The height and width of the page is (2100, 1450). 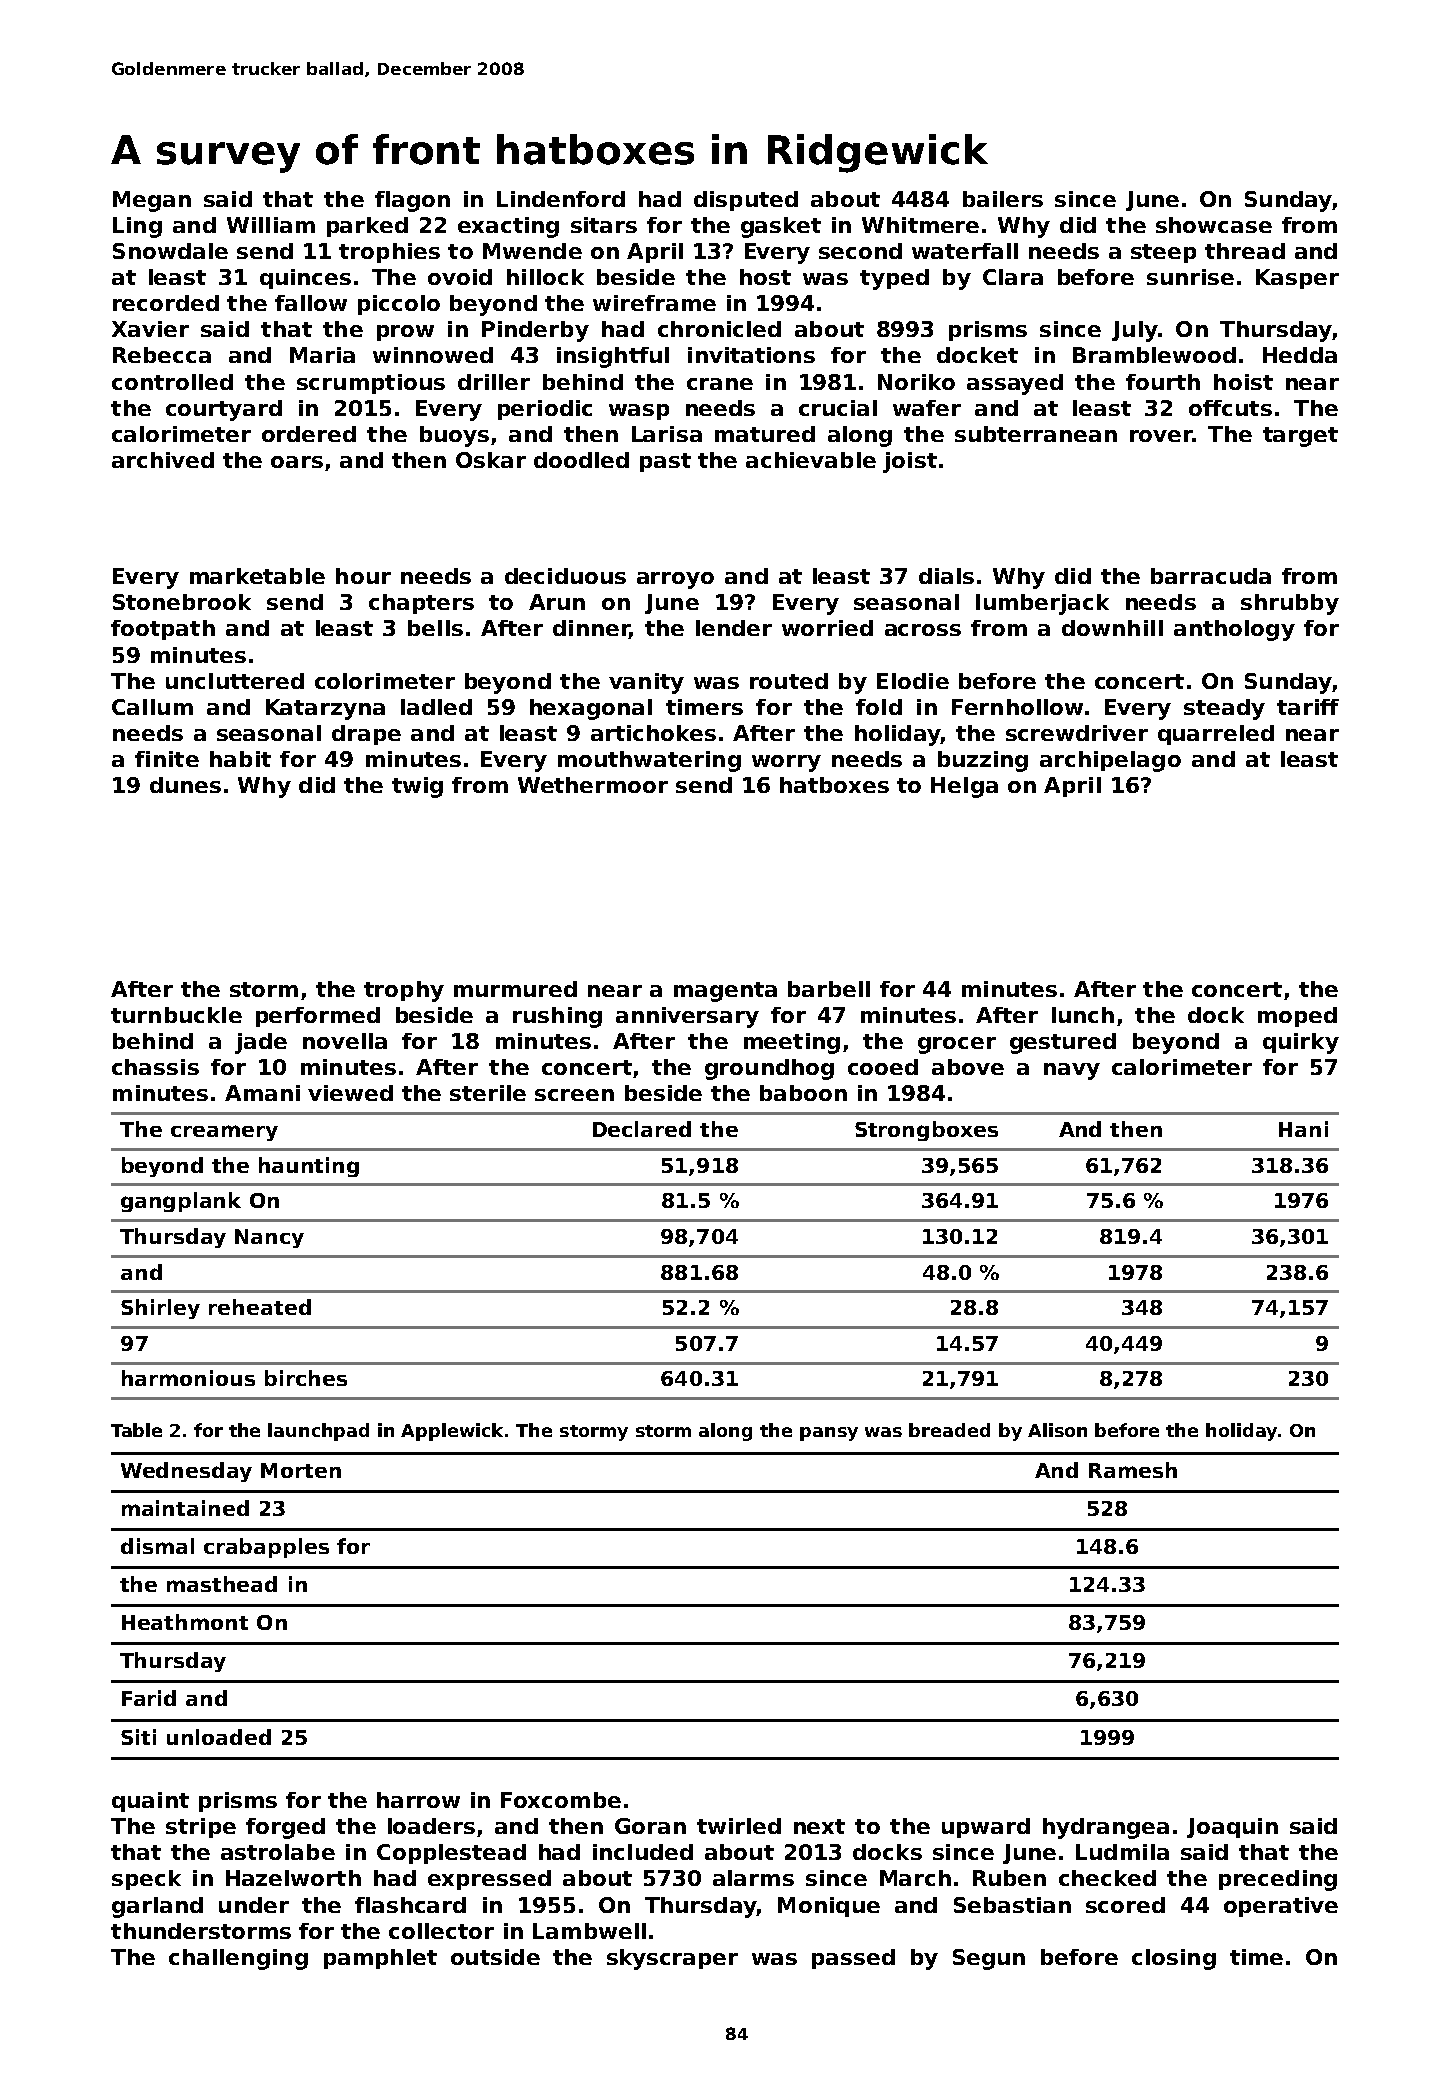 What do you see at coordinates (418, 1800) in the page?
I see `harrow` at bounding box center [418, 1800].
